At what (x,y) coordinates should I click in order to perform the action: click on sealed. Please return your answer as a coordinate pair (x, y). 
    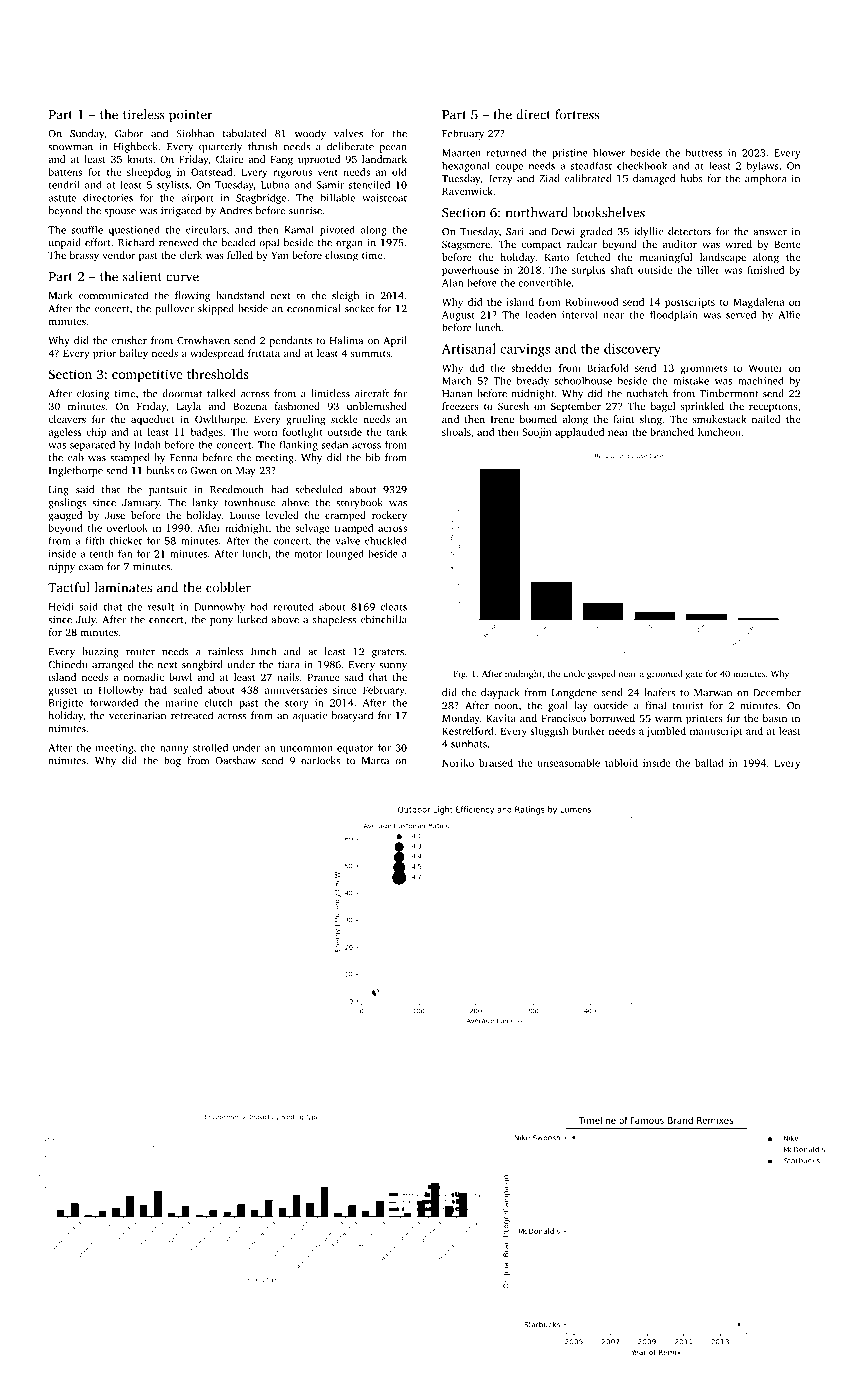
    Looking at the image, I should click on (187, 690).
